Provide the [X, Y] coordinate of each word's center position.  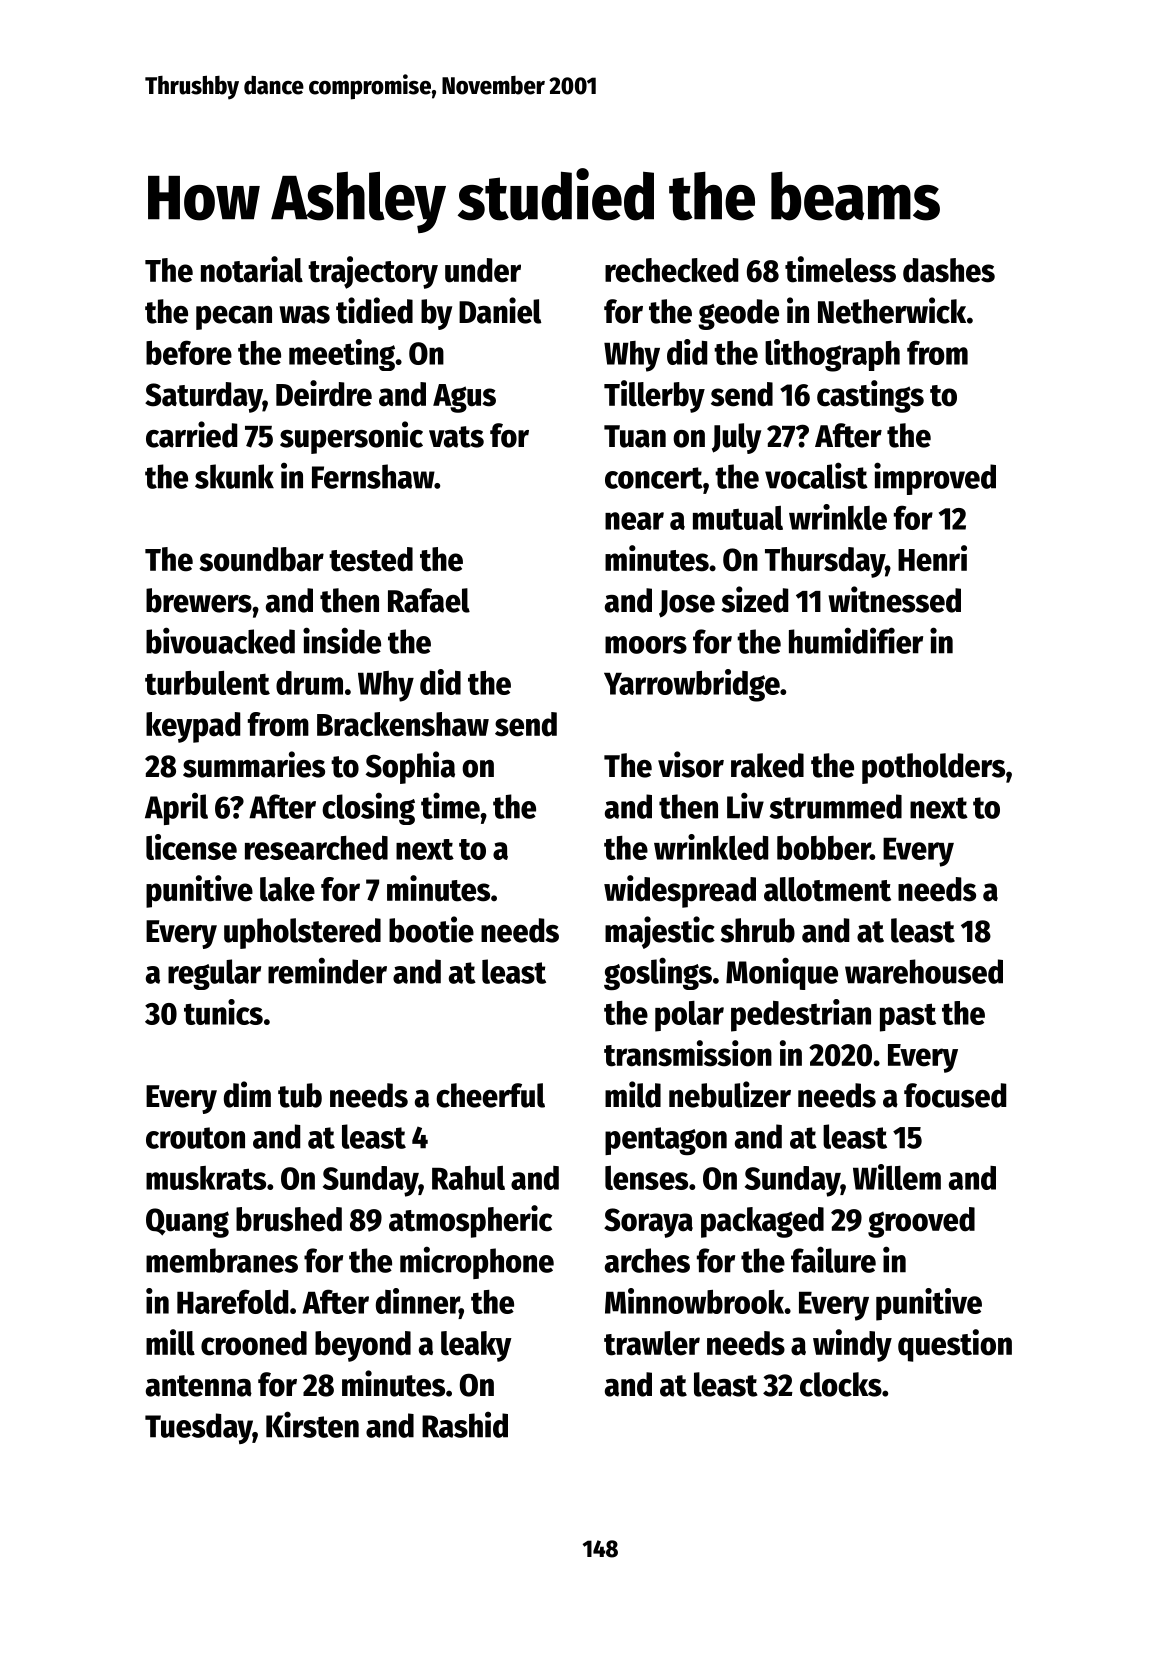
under [483, 270]
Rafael [429, 600]
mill [170, 1342]
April [176, 809]
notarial [252, 269]
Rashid [465, 1425]
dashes [949, 270]
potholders [933, 768]
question [955, 1345]
